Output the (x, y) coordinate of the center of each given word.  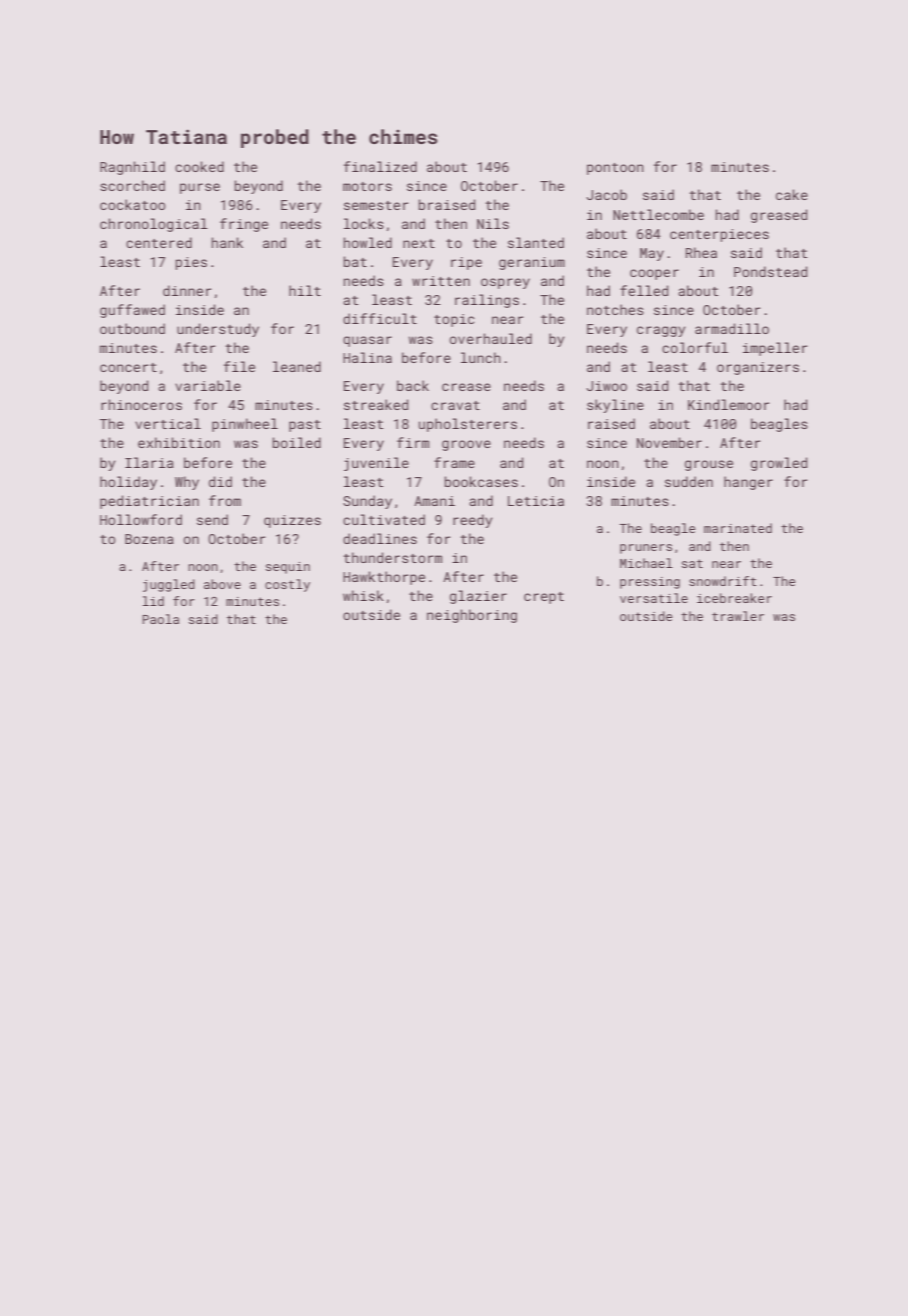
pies (191, 263)
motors (367, 186)
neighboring (472, 616)
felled (644, 290)
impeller (775, 349)
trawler (738, 616)
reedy (473, 521)
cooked (199, 166)
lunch (481, 357)
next (419, 243)
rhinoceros (141, 404)
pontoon (615, 169)
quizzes (292, 521)
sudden (689, 481)
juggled (169, 585)
